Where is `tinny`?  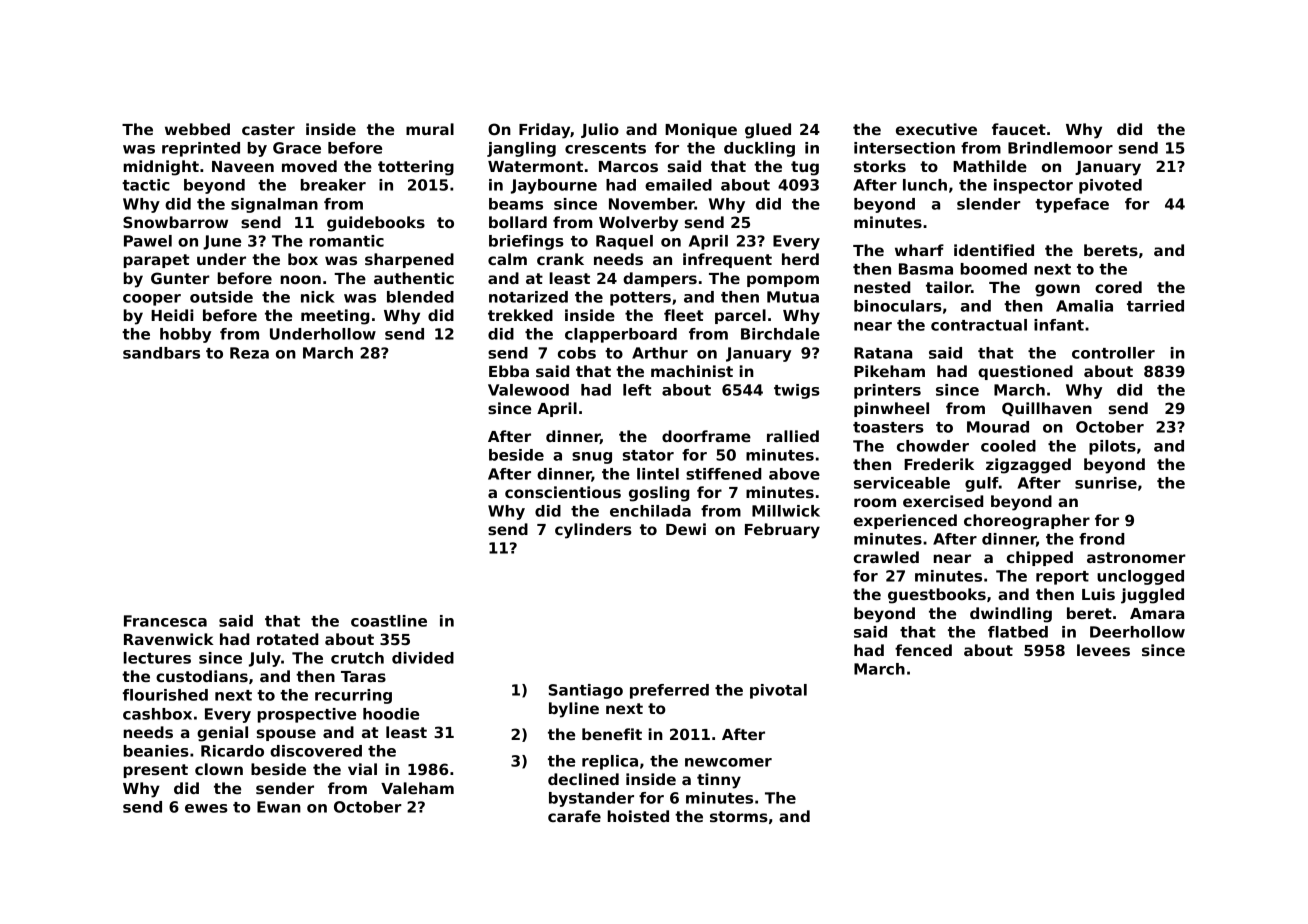 tinny is located at coordinates (719, 781).
